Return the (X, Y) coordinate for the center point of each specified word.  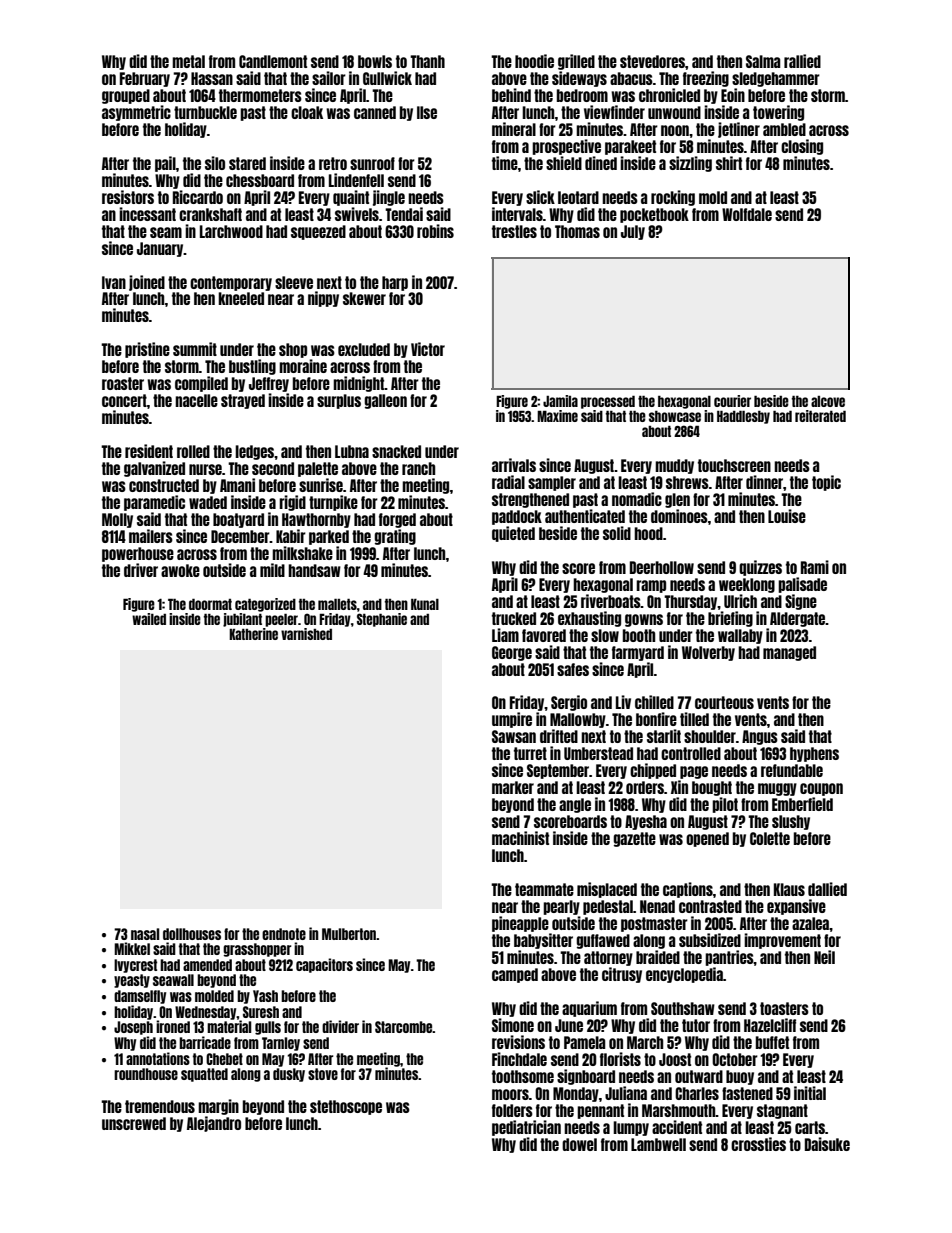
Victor (428, 349)
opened (707, 839)
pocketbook (654, 215)
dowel (579, 1144)
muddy (674, 466)
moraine (303, 366)
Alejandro (214, 1124)
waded (208, 502)
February (145, 79)
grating (395, 537)
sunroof (372, 163)
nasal (145, 934)
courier (732, 401)
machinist (520, 838)
